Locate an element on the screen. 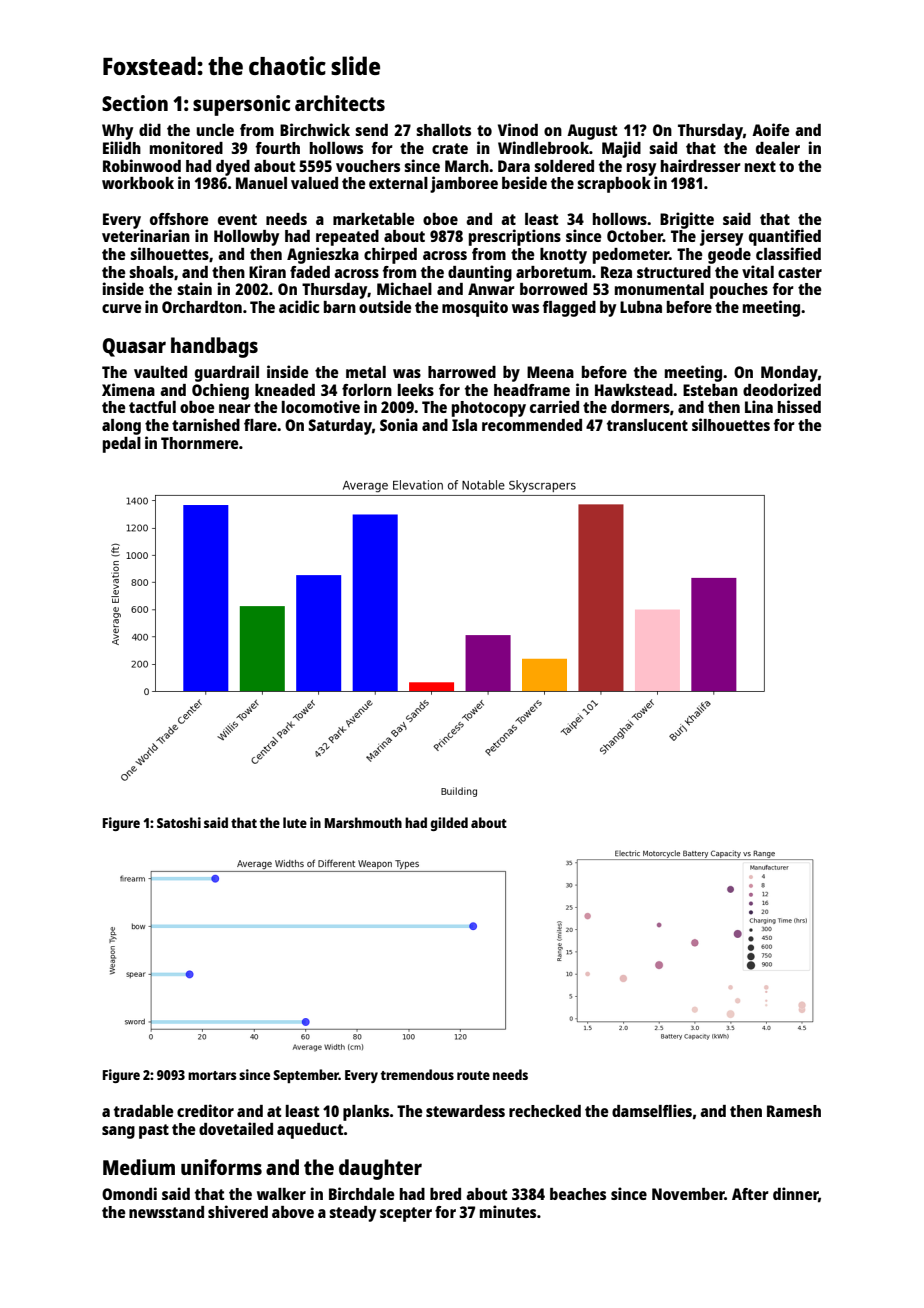 The width and height of the screenshot is (924, 1308). vaulted is located at coordinates (160, 372).
